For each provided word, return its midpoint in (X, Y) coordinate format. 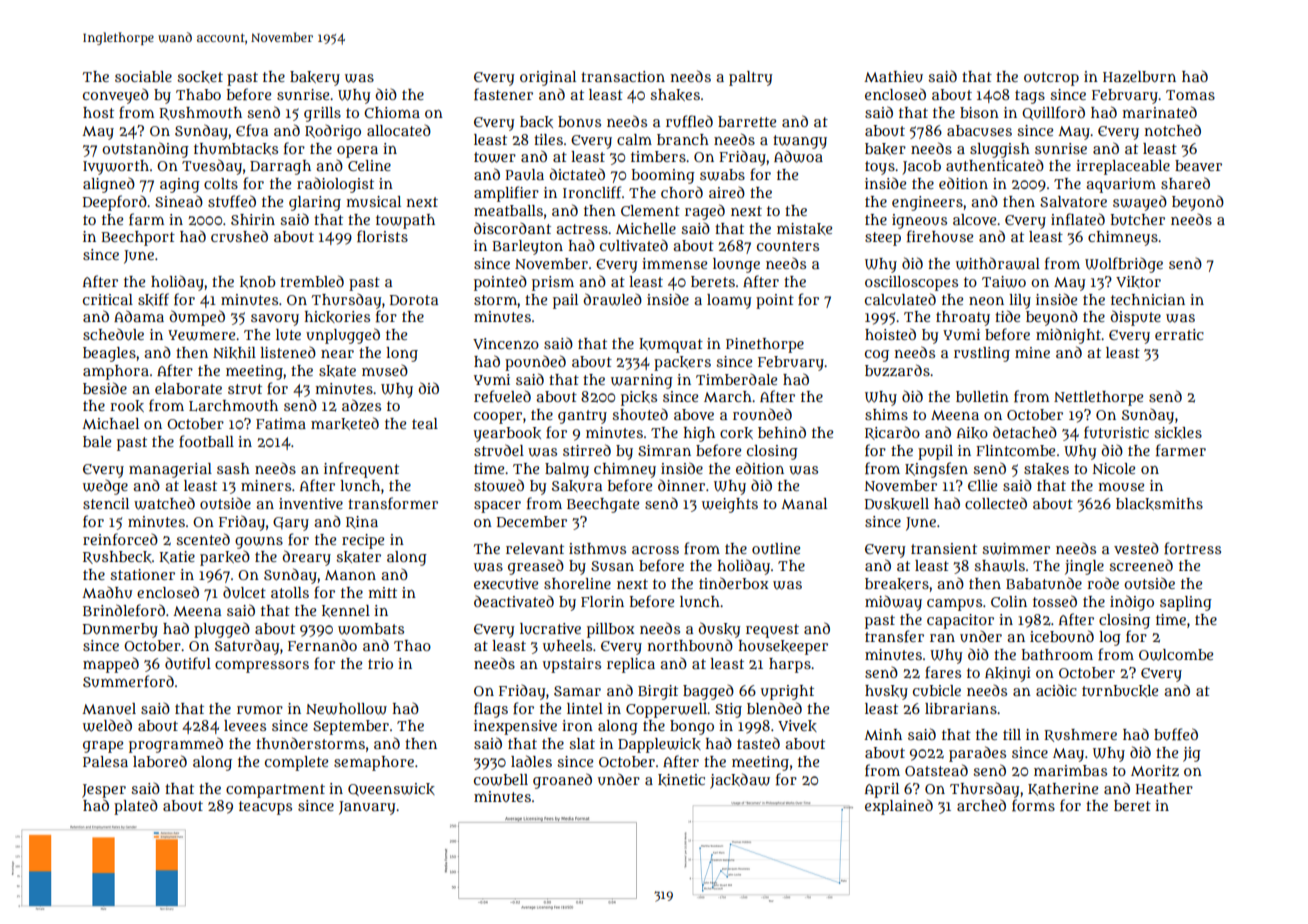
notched (1173, 130)
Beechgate (603, 505)
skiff (153, 299)
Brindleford (124, 610)
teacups (265, 808)
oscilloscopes (911, 283)
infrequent (361, 470)
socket (200, 77)
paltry (750, 78)
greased (536, 567)
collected (996, 503)
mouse (1121, 487)
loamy (729, 301)
